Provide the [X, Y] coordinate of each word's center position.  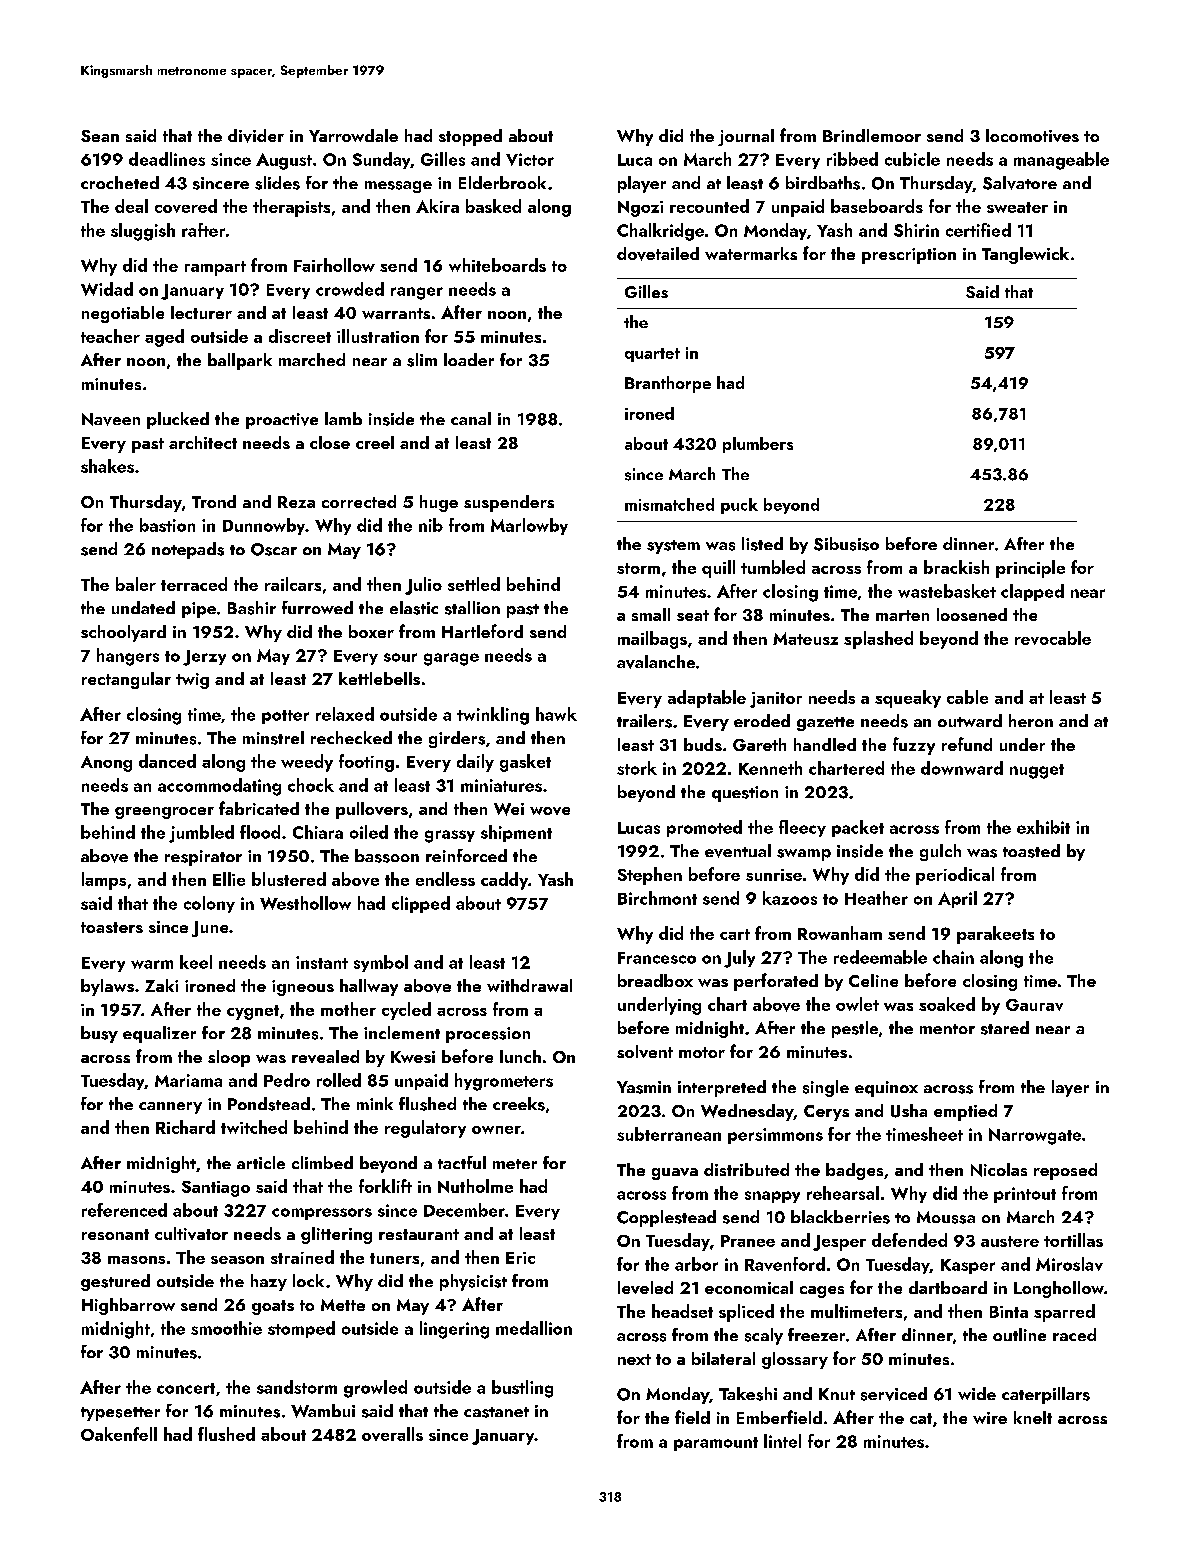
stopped [470, 137]
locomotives [1032, 135]
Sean [100, 136]
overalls [392, 1434]
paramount [716, 1444]
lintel [782, 1441]
